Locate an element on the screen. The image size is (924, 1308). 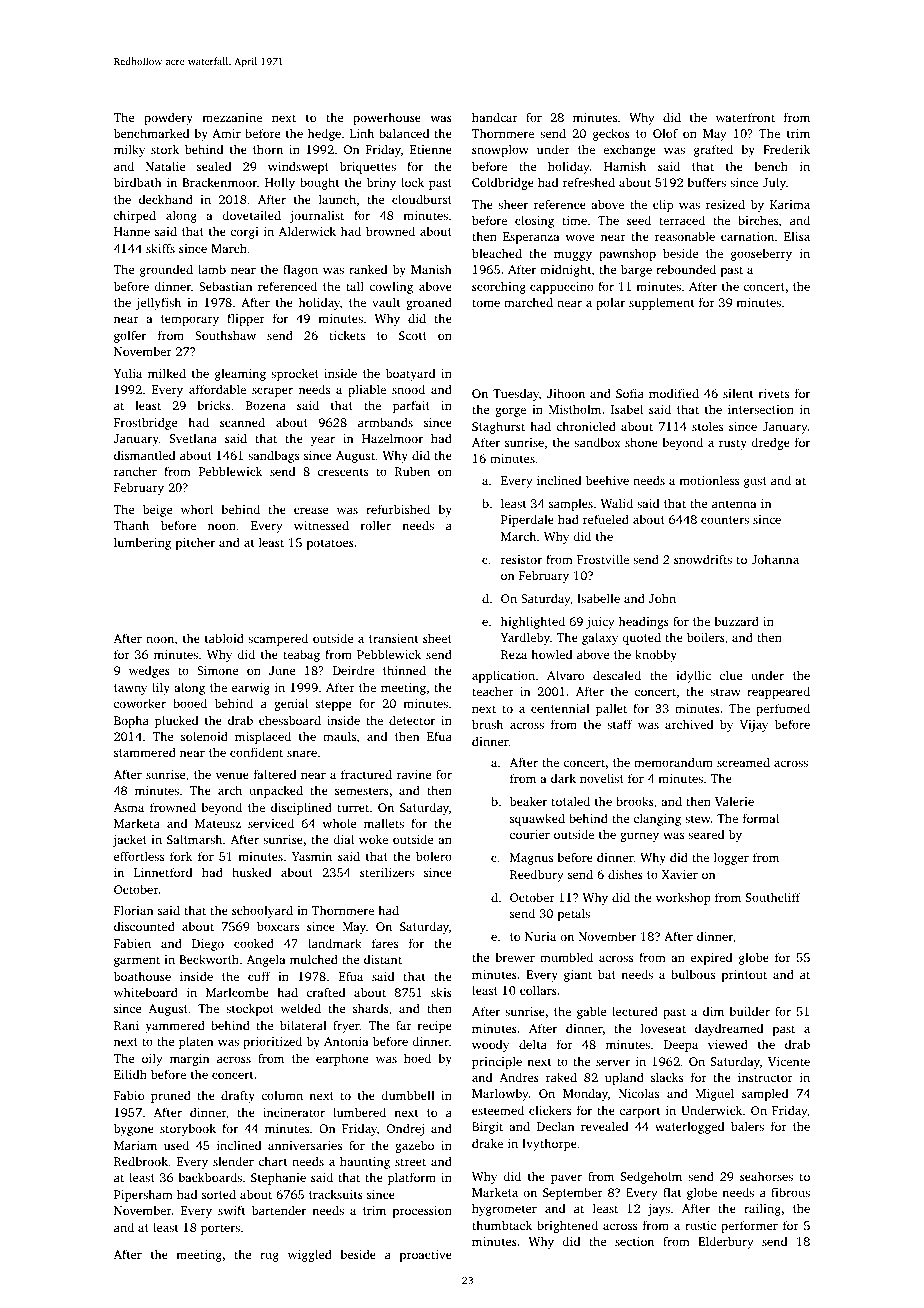
faltered is located at coordinates (275, 774).
